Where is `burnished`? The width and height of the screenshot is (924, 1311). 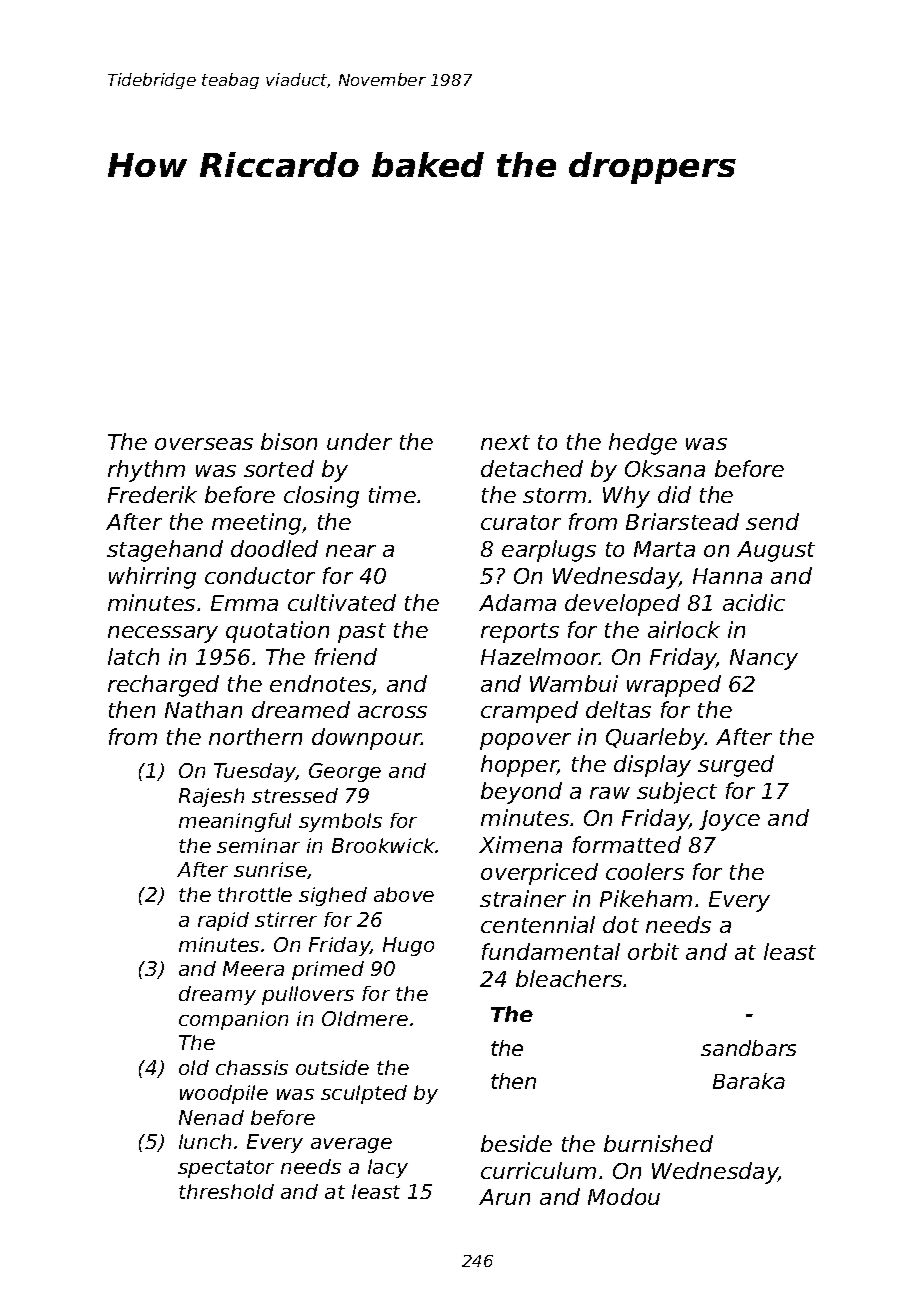
burnished is located at coordinates (658, 1143).
